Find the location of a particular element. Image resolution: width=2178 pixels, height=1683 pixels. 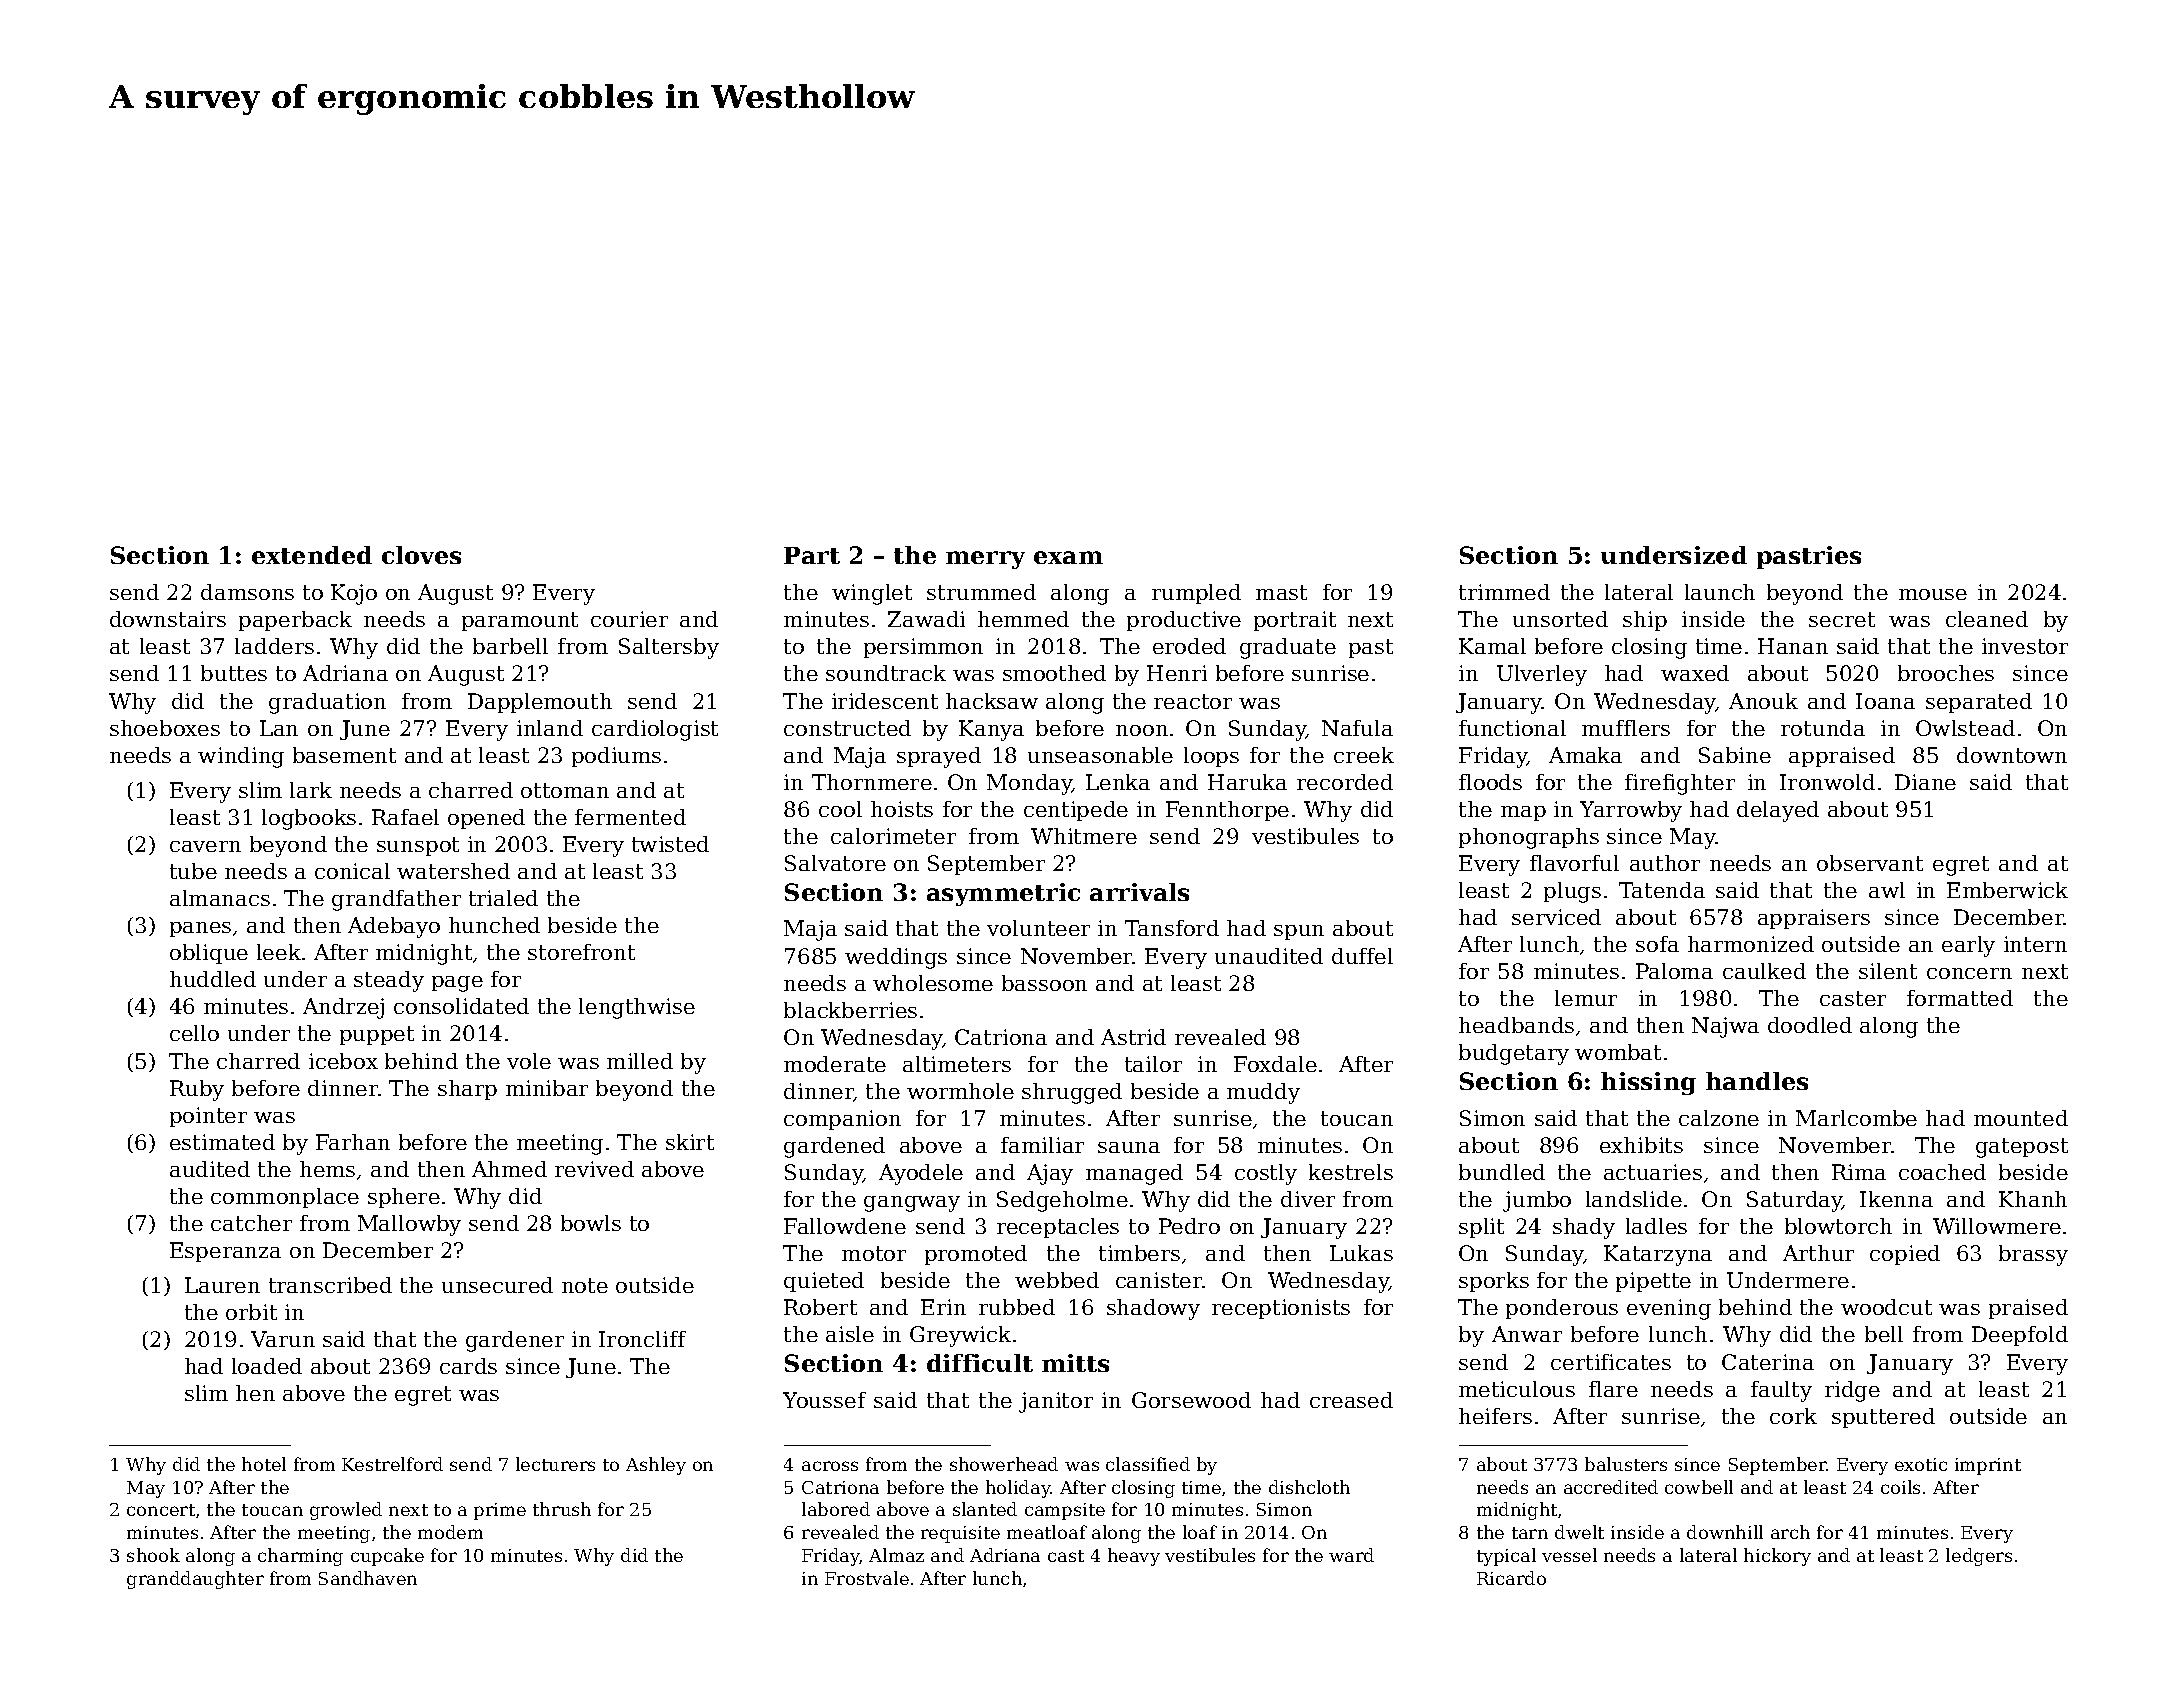

Part is located at coordinates (812, 555).
